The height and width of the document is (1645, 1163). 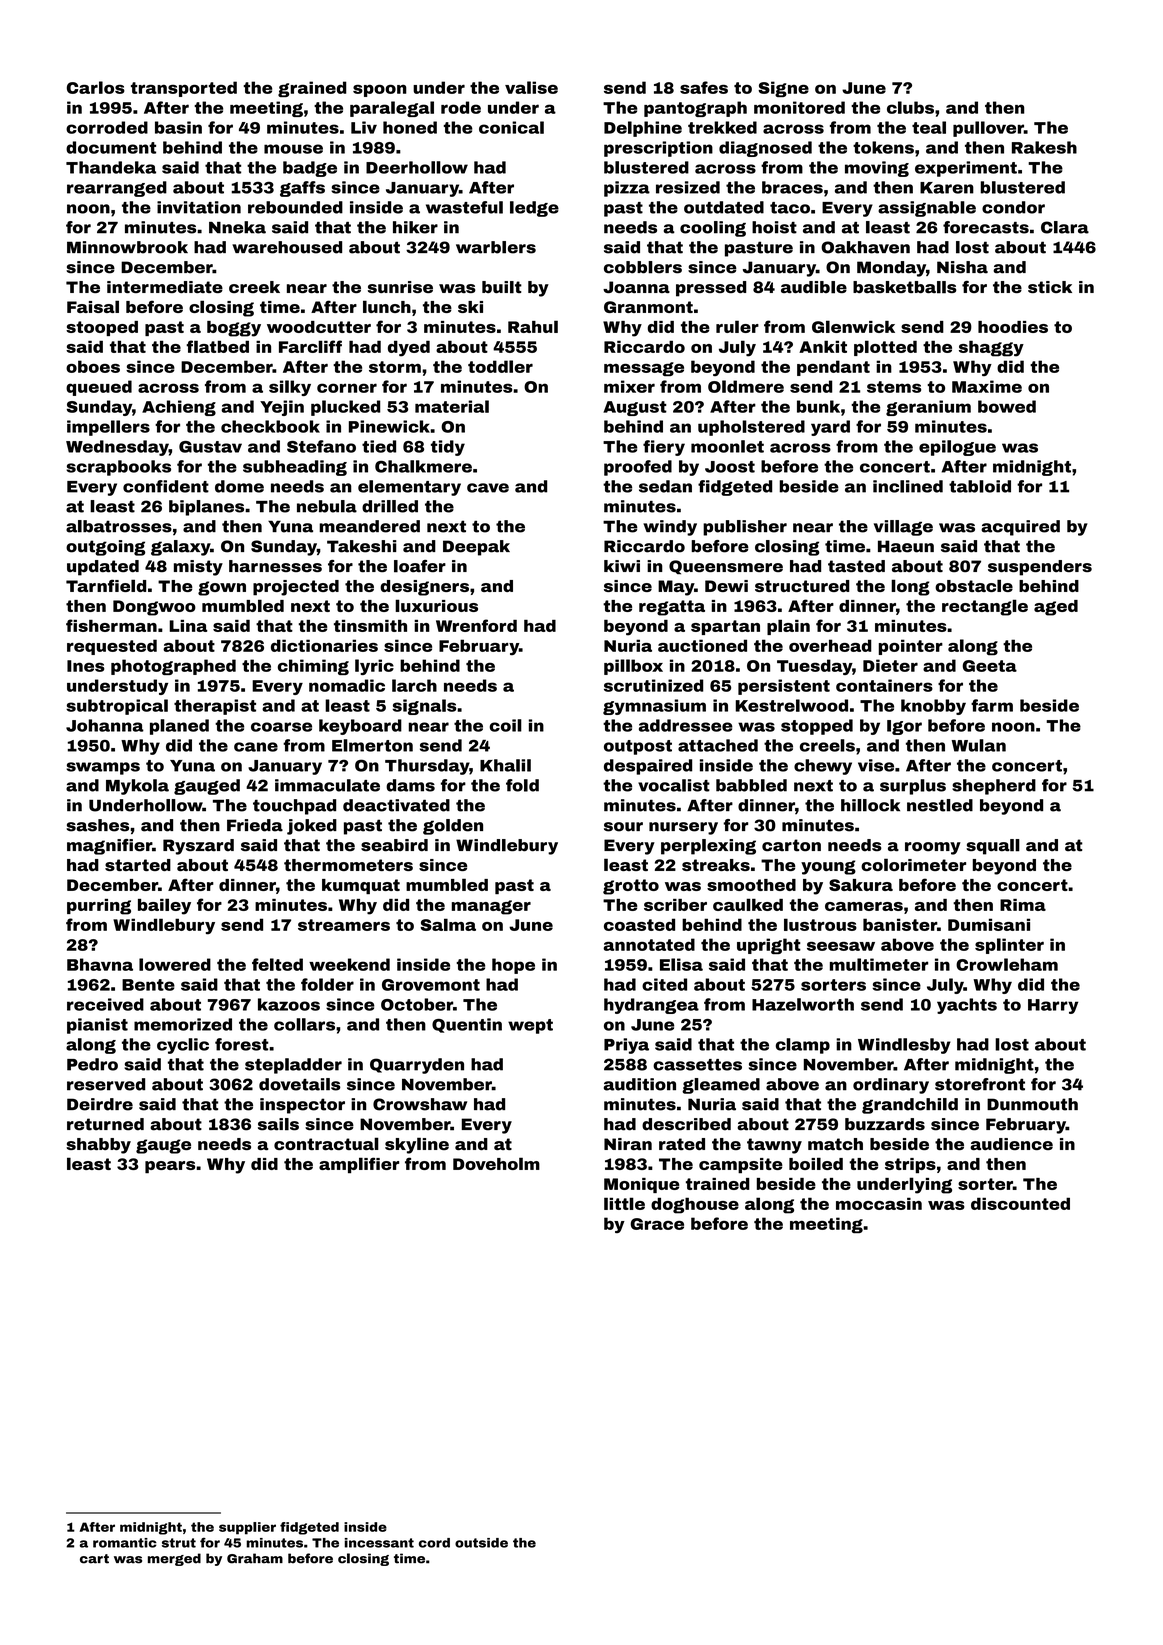 I want to click on Carlos, so click(x=96, y=87).
